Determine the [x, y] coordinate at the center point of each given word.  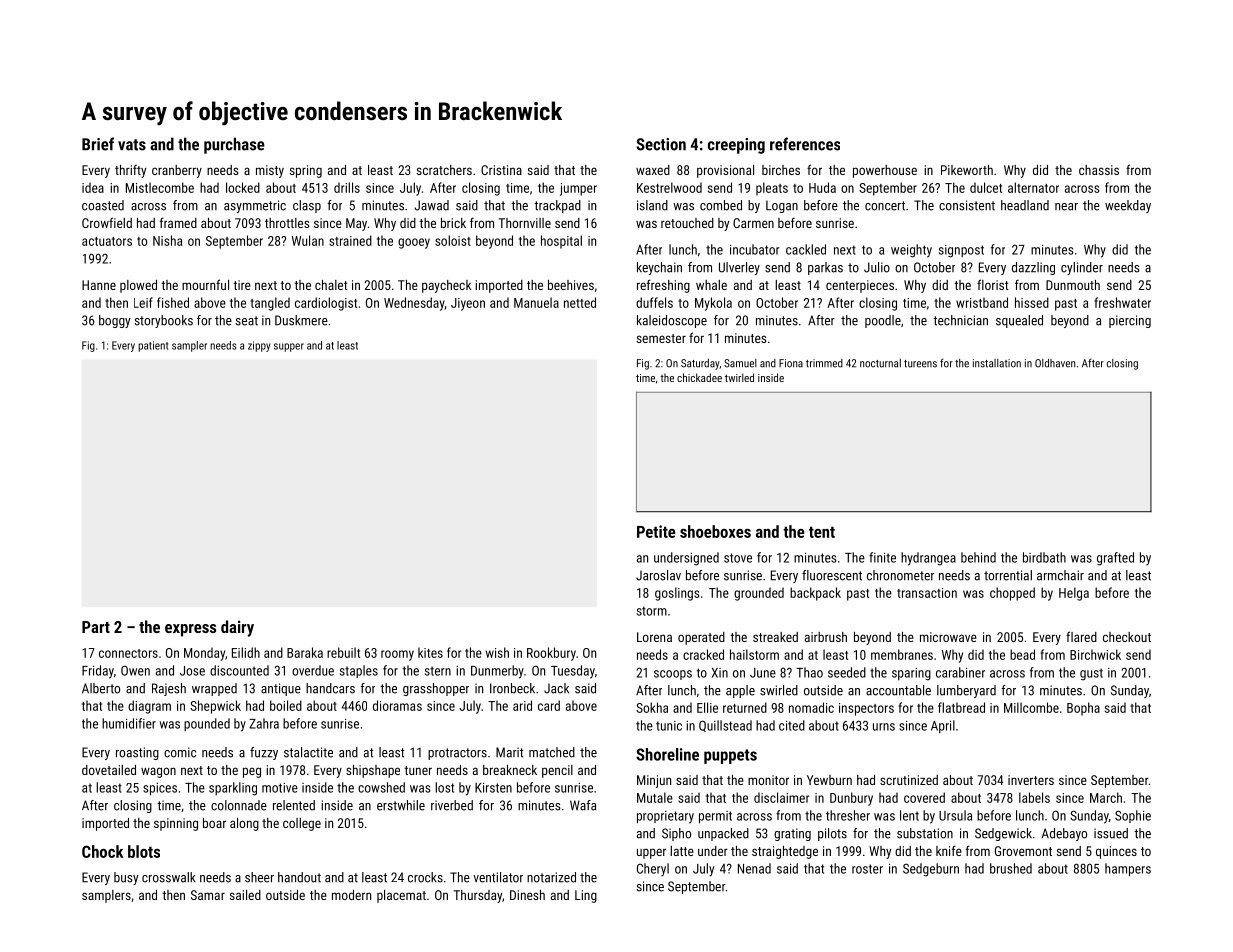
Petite [656, 531]
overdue [313, 670]
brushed [1011, 868]
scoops [673, 675]
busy [126, 878]
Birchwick [1095, 654]
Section [661, 144]
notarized [551, 877]
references [805, 144]
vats [132, 145]
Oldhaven [1055, 363]
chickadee [699, 377]
